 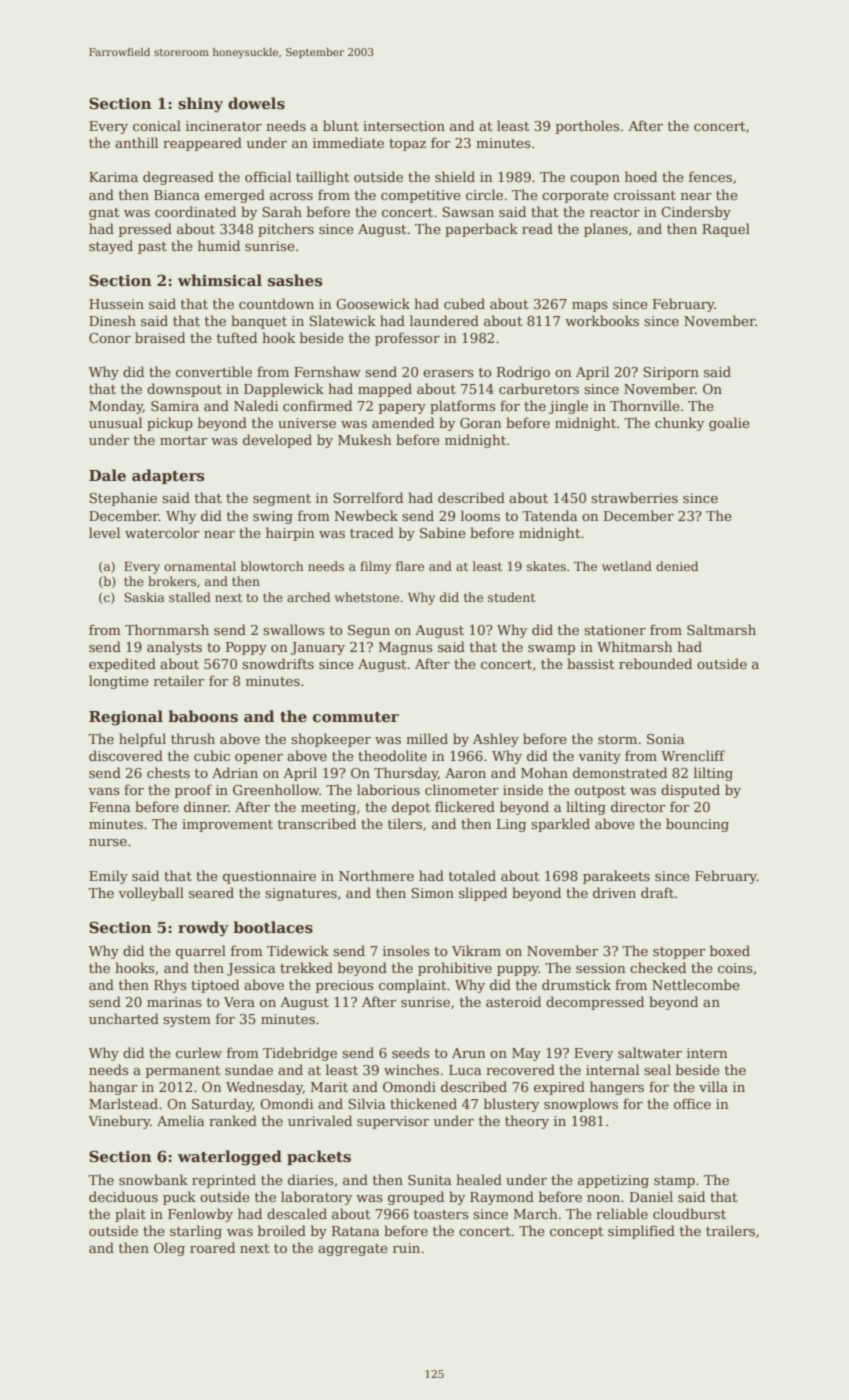 What do you see at coordinates (693, 755) in the screenshot?
I see `Wrencliff` at bounding box center [693, 755].
